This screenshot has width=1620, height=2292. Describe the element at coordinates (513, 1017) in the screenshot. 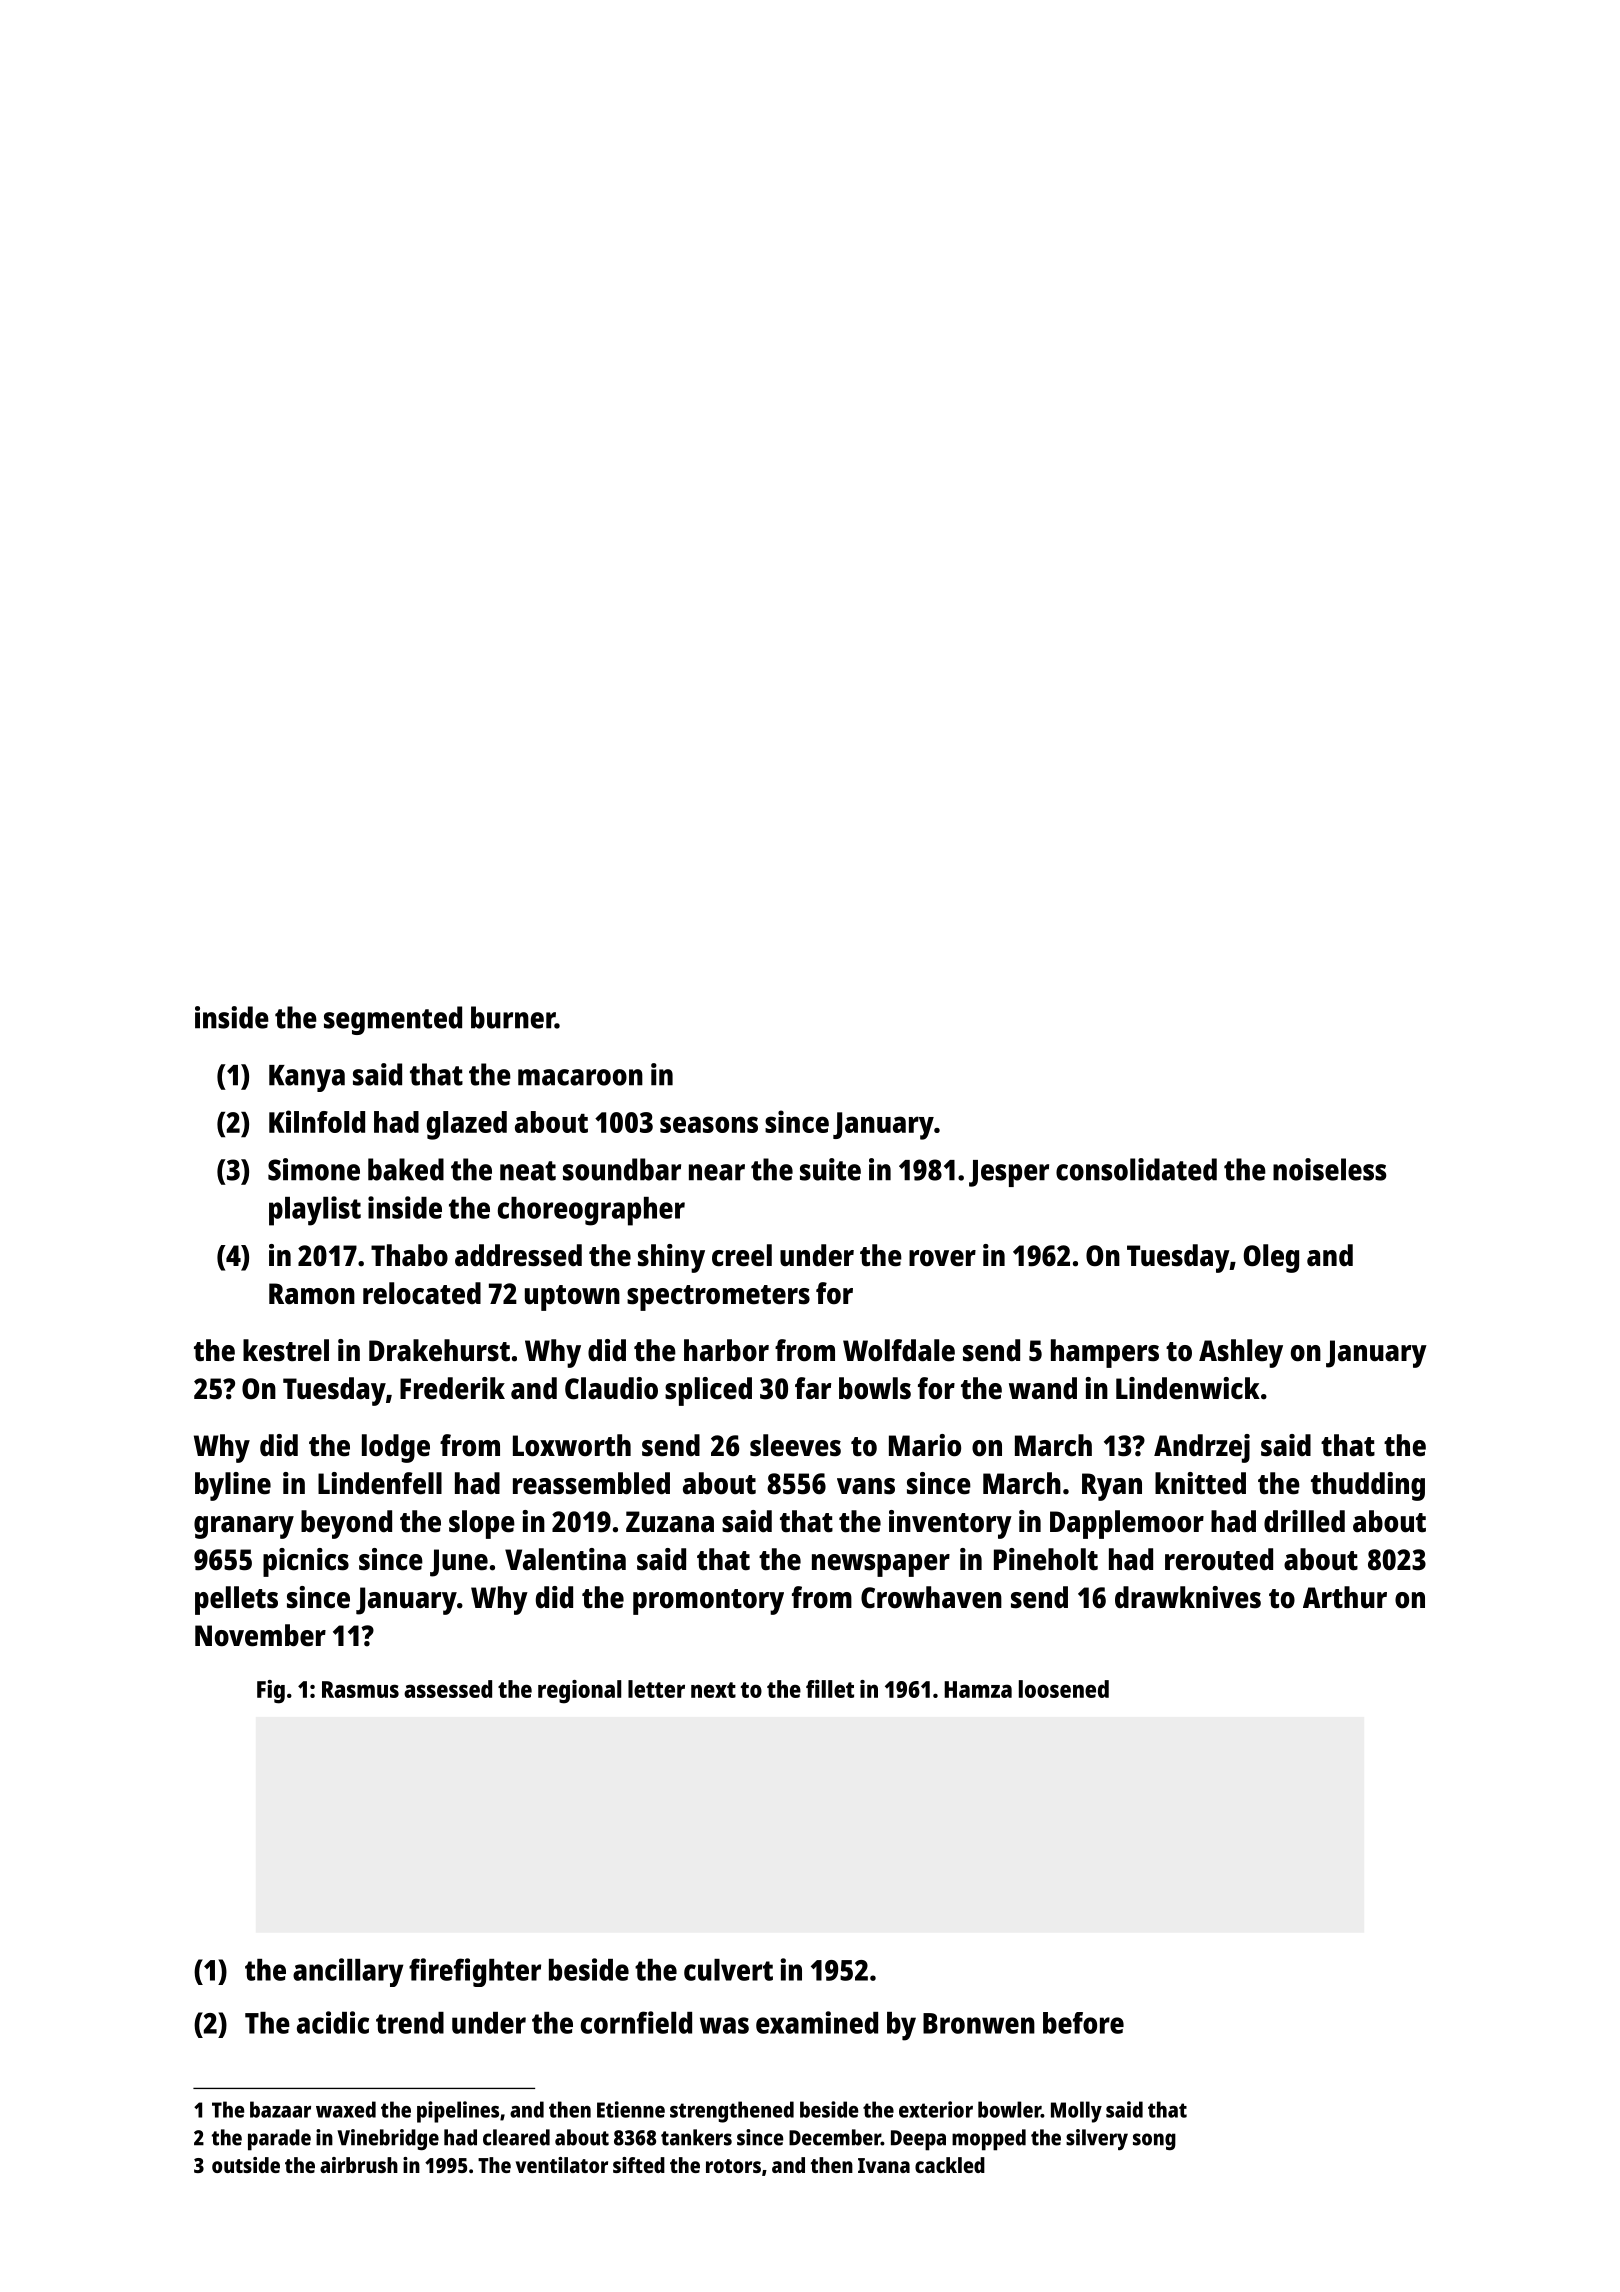

I see `burner` at that location.
